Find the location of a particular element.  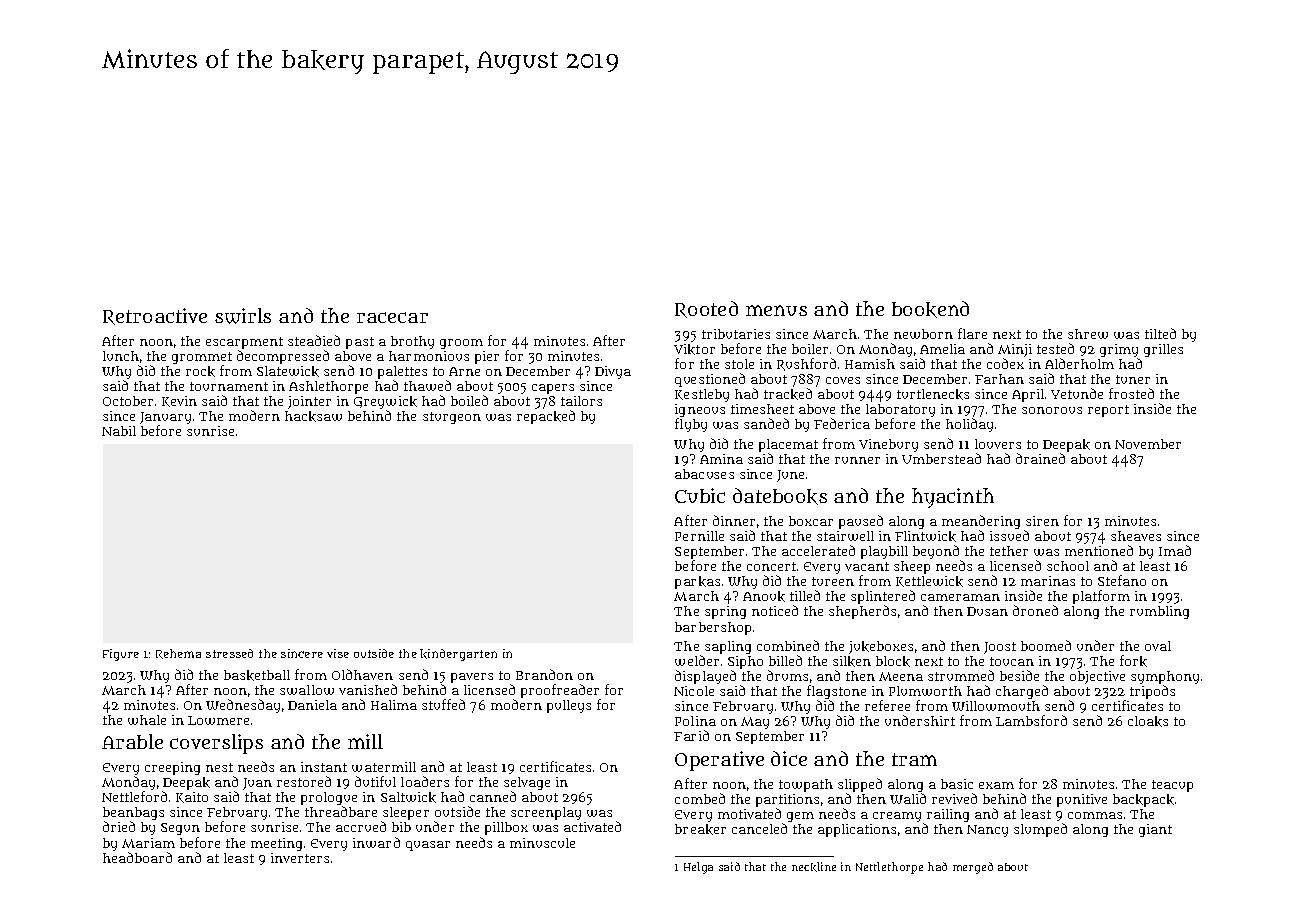

rumbling is located at coordinates (1159, 612).
